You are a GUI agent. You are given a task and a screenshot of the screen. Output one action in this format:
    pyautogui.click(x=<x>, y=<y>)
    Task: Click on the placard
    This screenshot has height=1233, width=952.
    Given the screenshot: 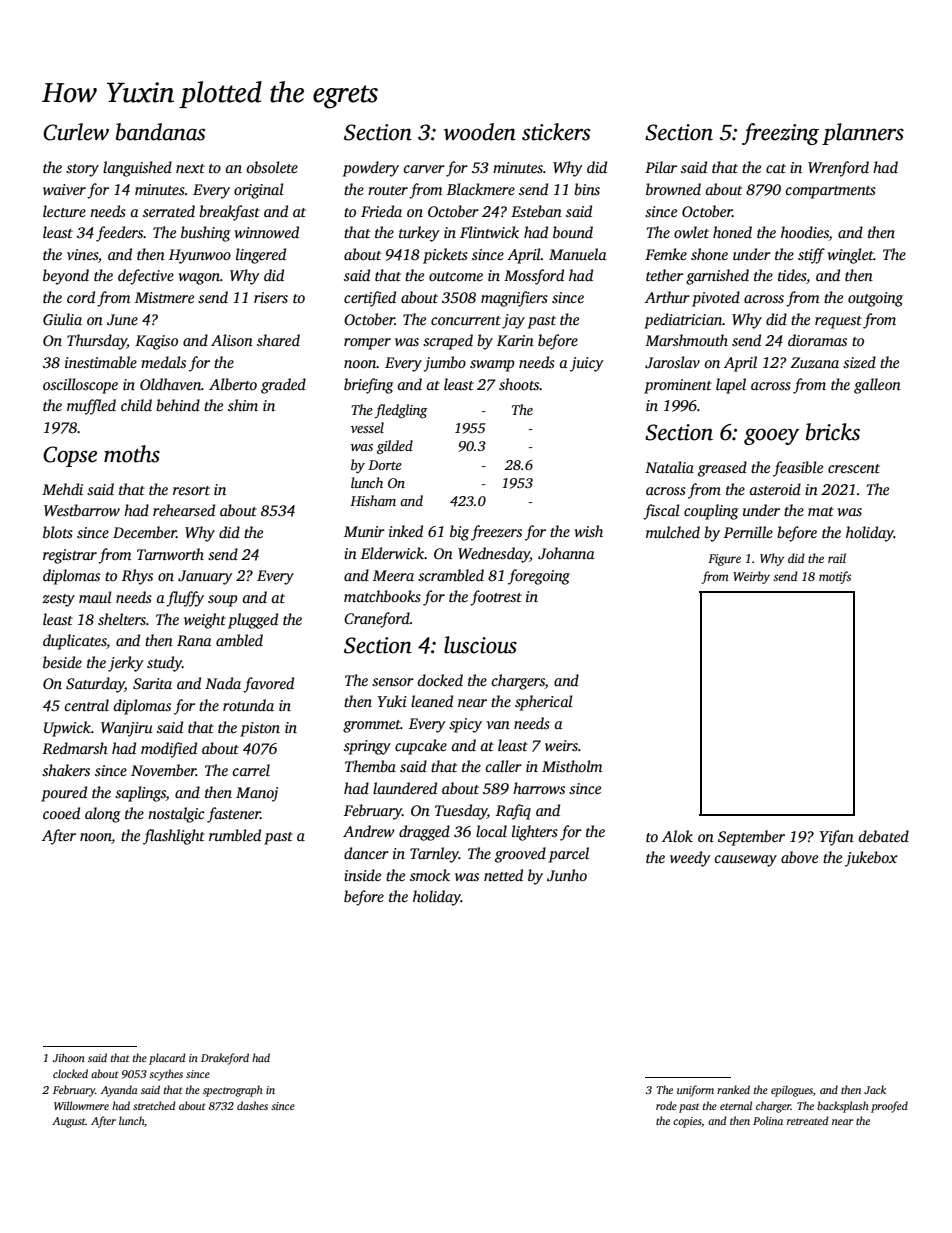 What is the action you would take?
    pyautogui.click(x=167, y=1059)
